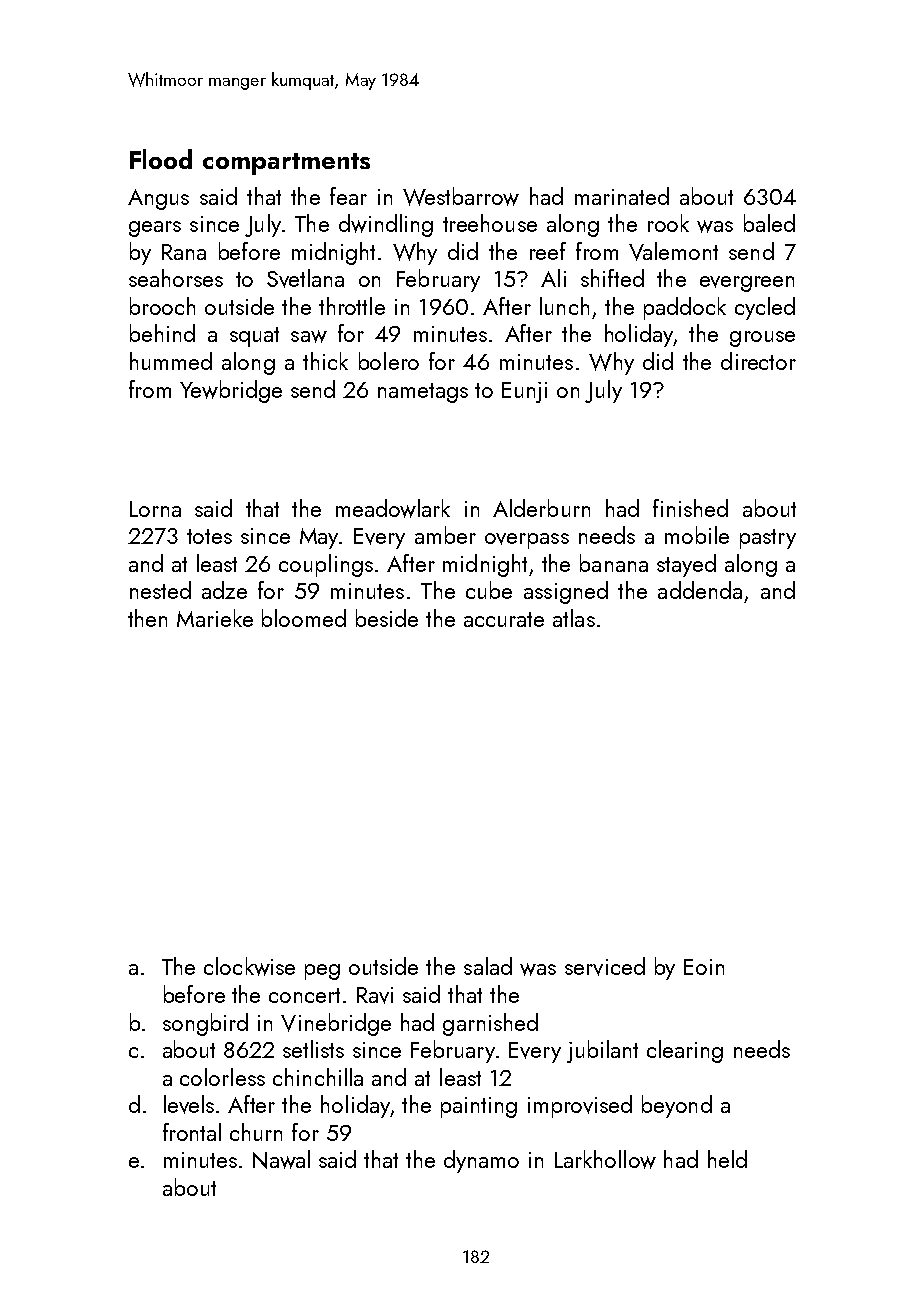  Describe the element at coordinates (184, 252) in the screenshot. I see `Rana` at that location.
